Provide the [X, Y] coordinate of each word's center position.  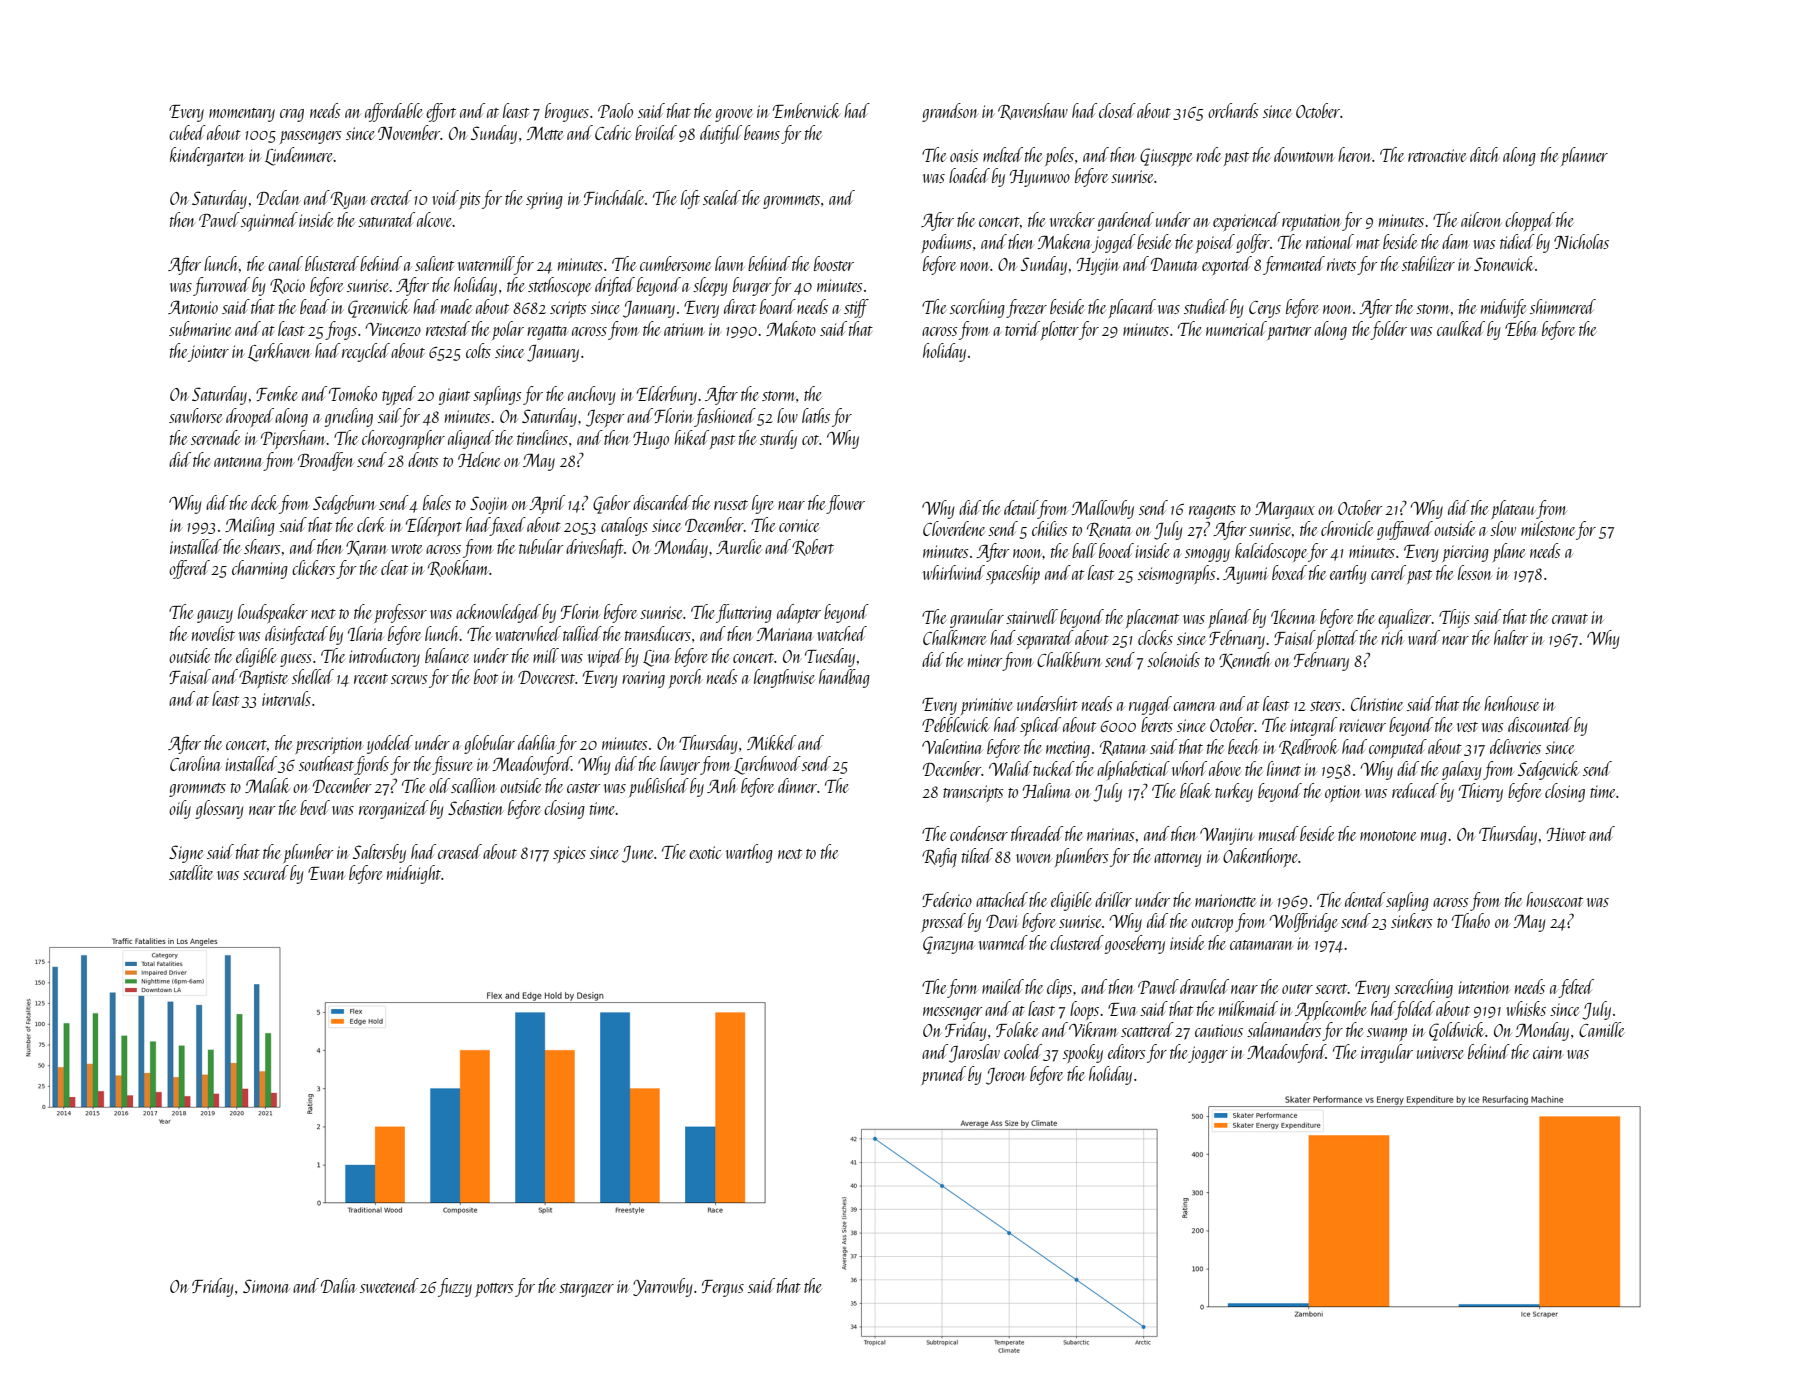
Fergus [723, 1288]
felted [1576, 988]
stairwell [1032, 616]
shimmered [1563, 306]
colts [478, 350]
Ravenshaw [1033, 111]
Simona [266, 1286]
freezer [1026, 308]
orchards [1233, 110]
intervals [286, 698]
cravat [1570, 619]
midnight [414, 874]
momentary [242, 115]
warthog [749, 853]
